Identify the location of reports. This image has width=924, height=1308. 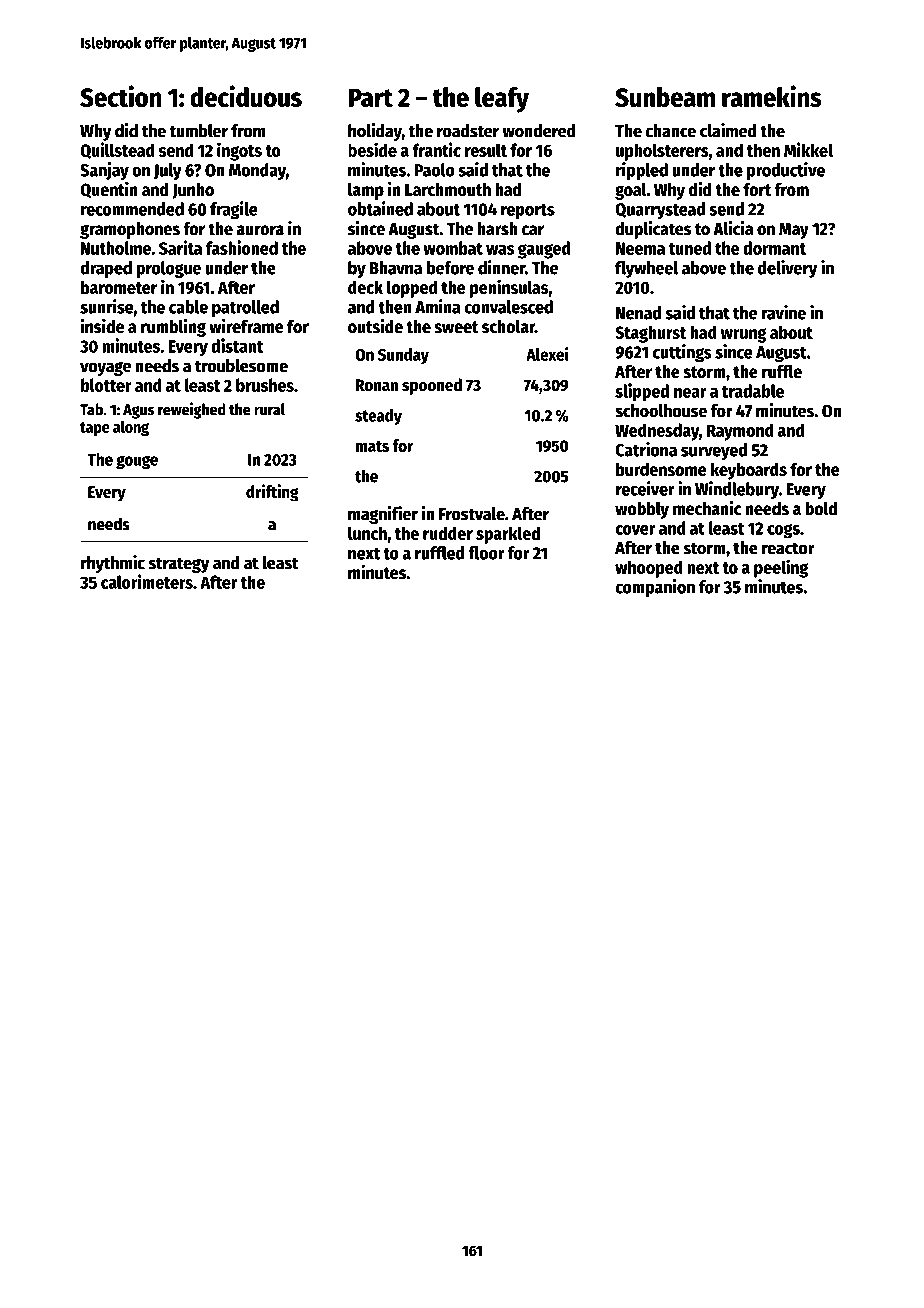
(528, 212).
